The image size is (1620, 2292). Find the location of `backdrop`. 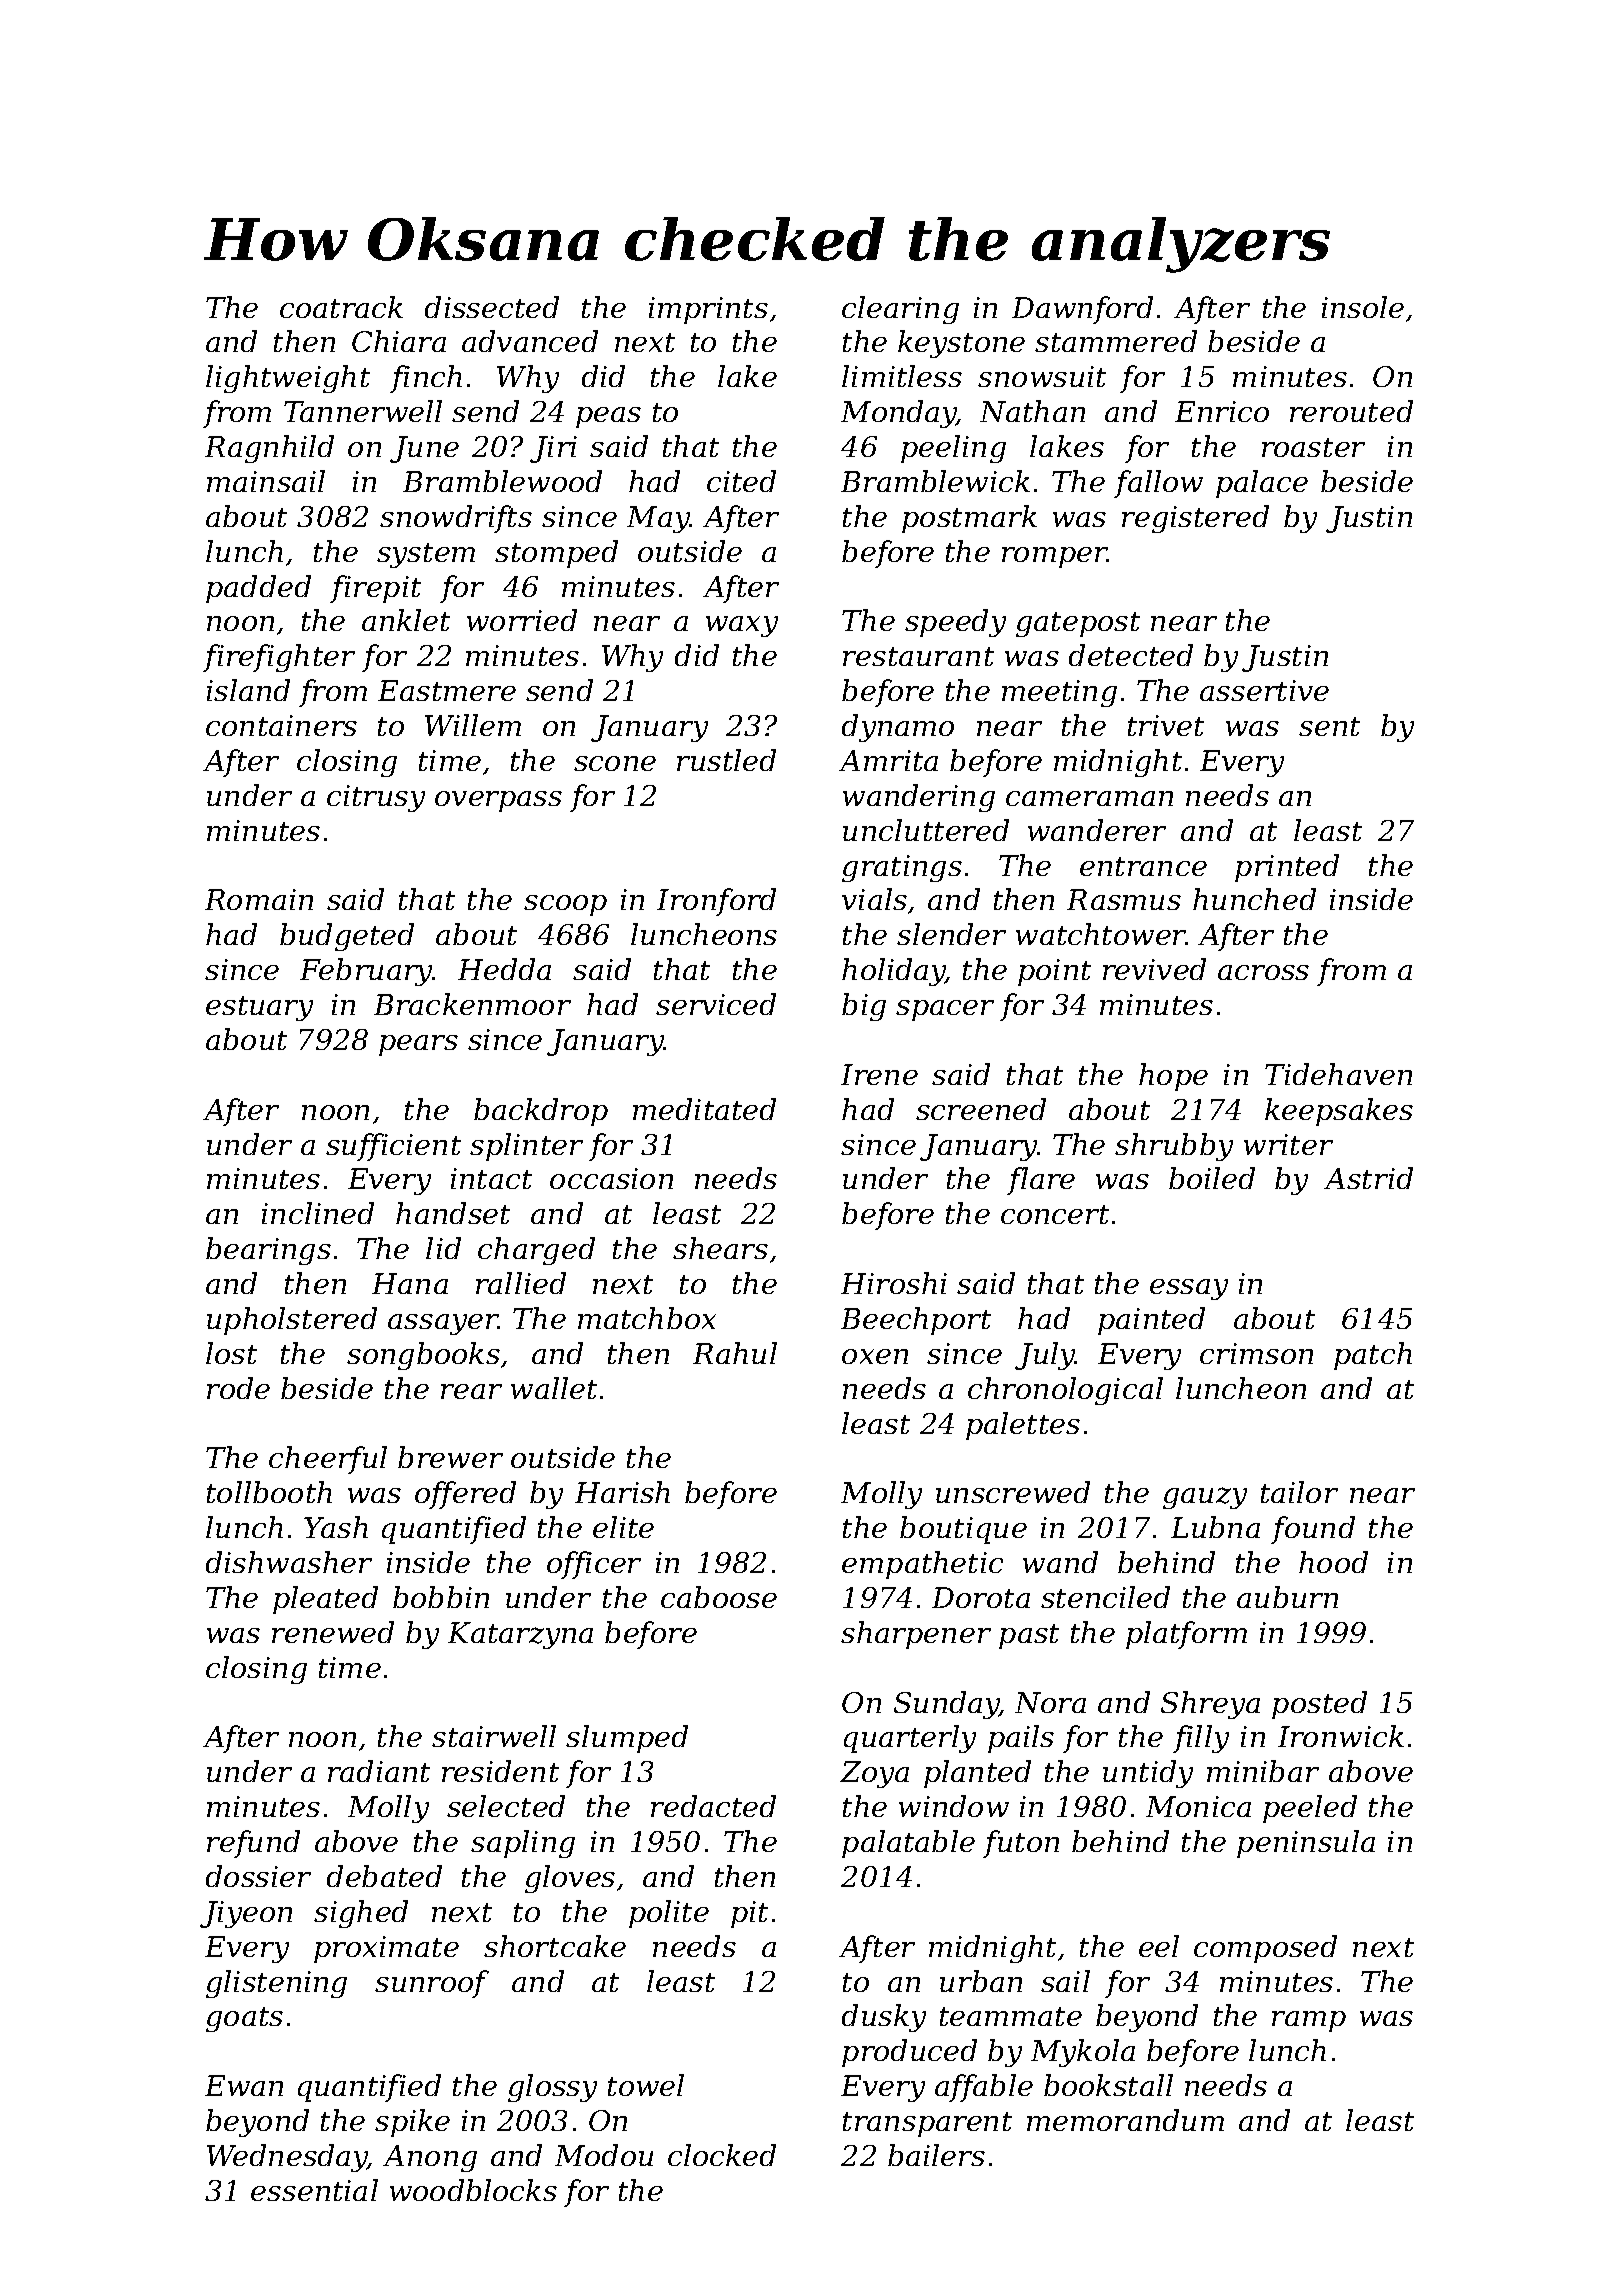

backdrop is located at coordinates (541, 1112).
